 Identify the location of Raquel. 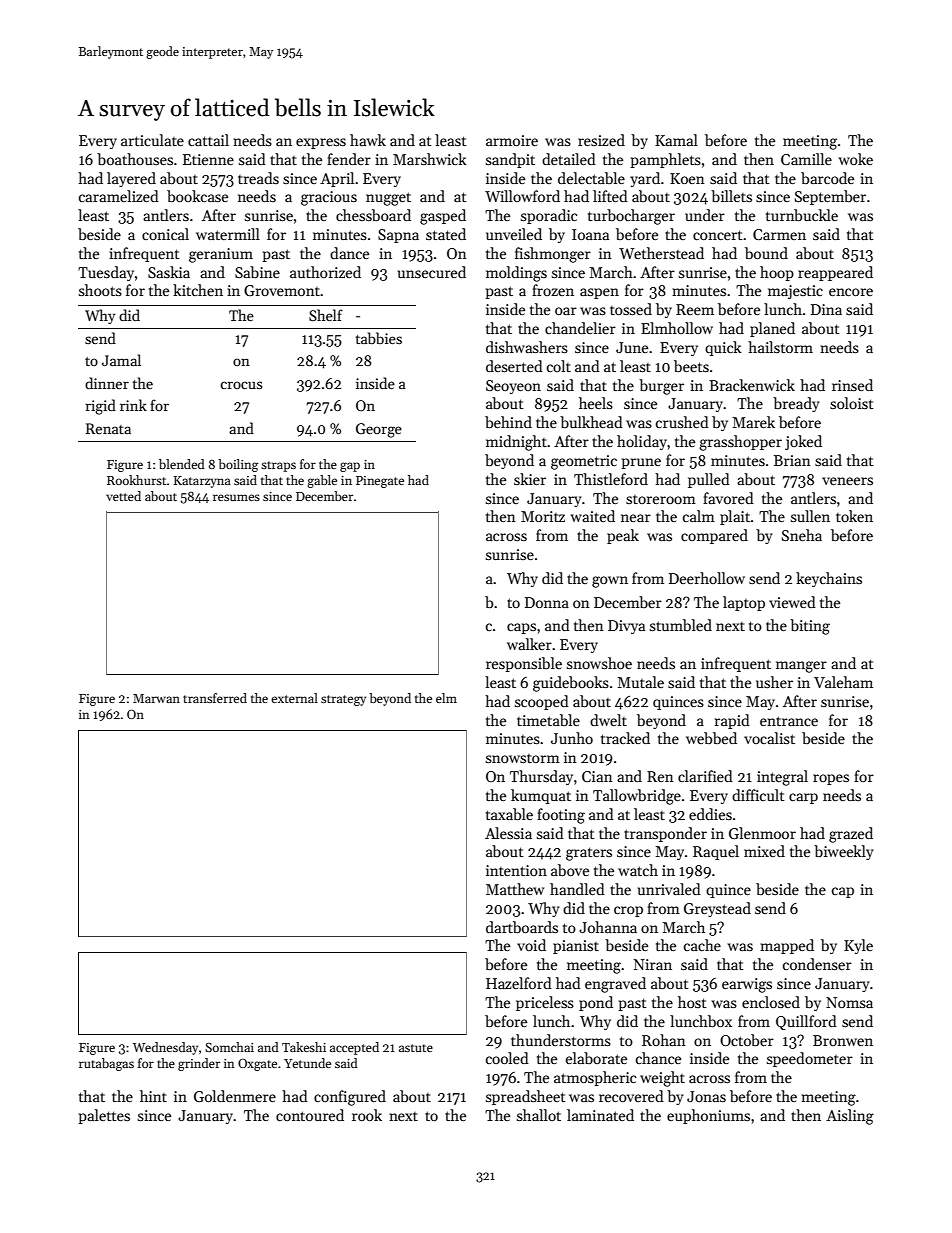
(716, 852).
